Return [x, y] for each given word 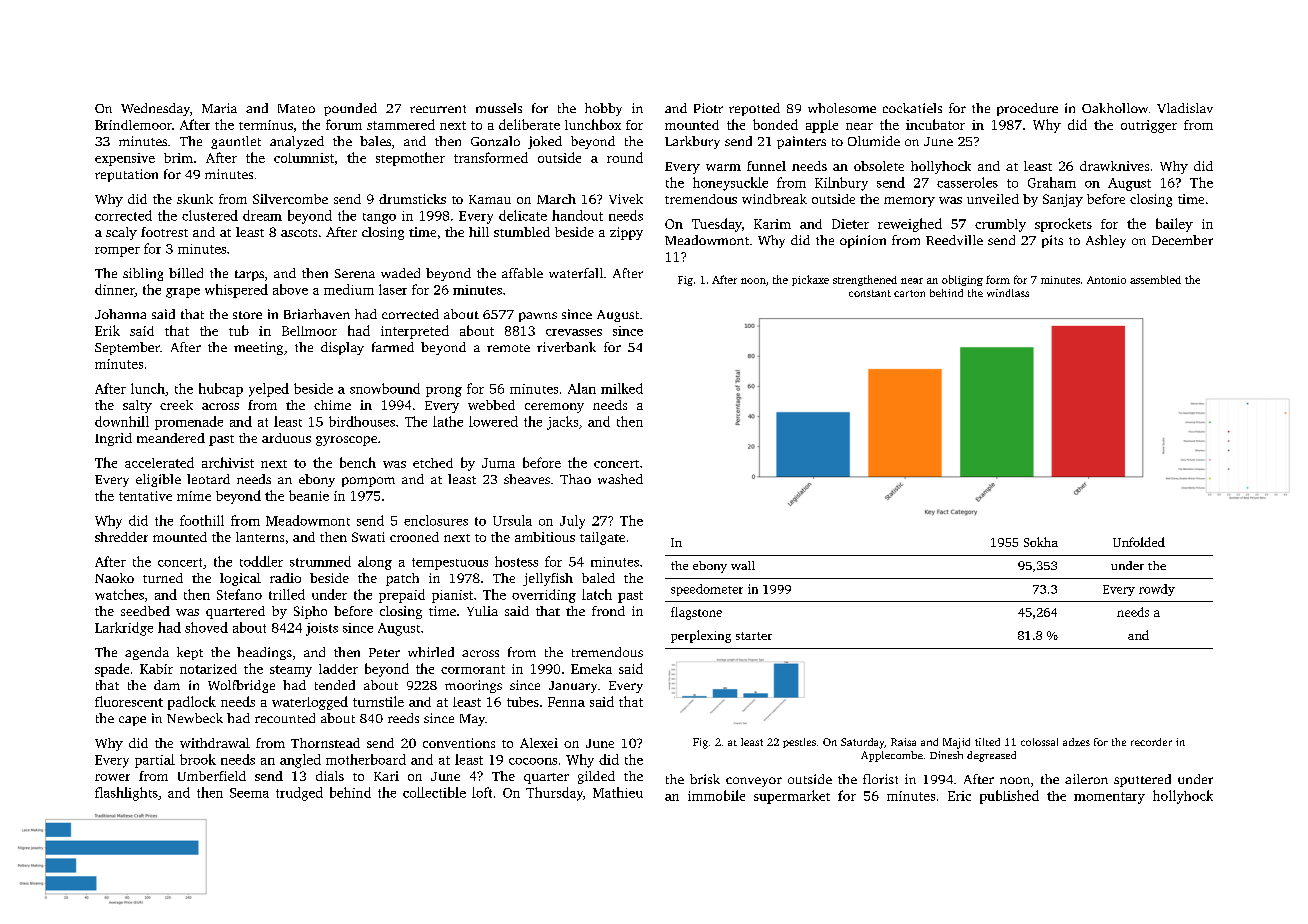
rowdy [1157, 590]
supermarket [792, 797]
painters [801, 142]
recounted [285, 718]
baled [598, 578]
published [1009, 797]
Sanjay [1063, 200]
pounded [350, 109]
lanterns [260, 537]
